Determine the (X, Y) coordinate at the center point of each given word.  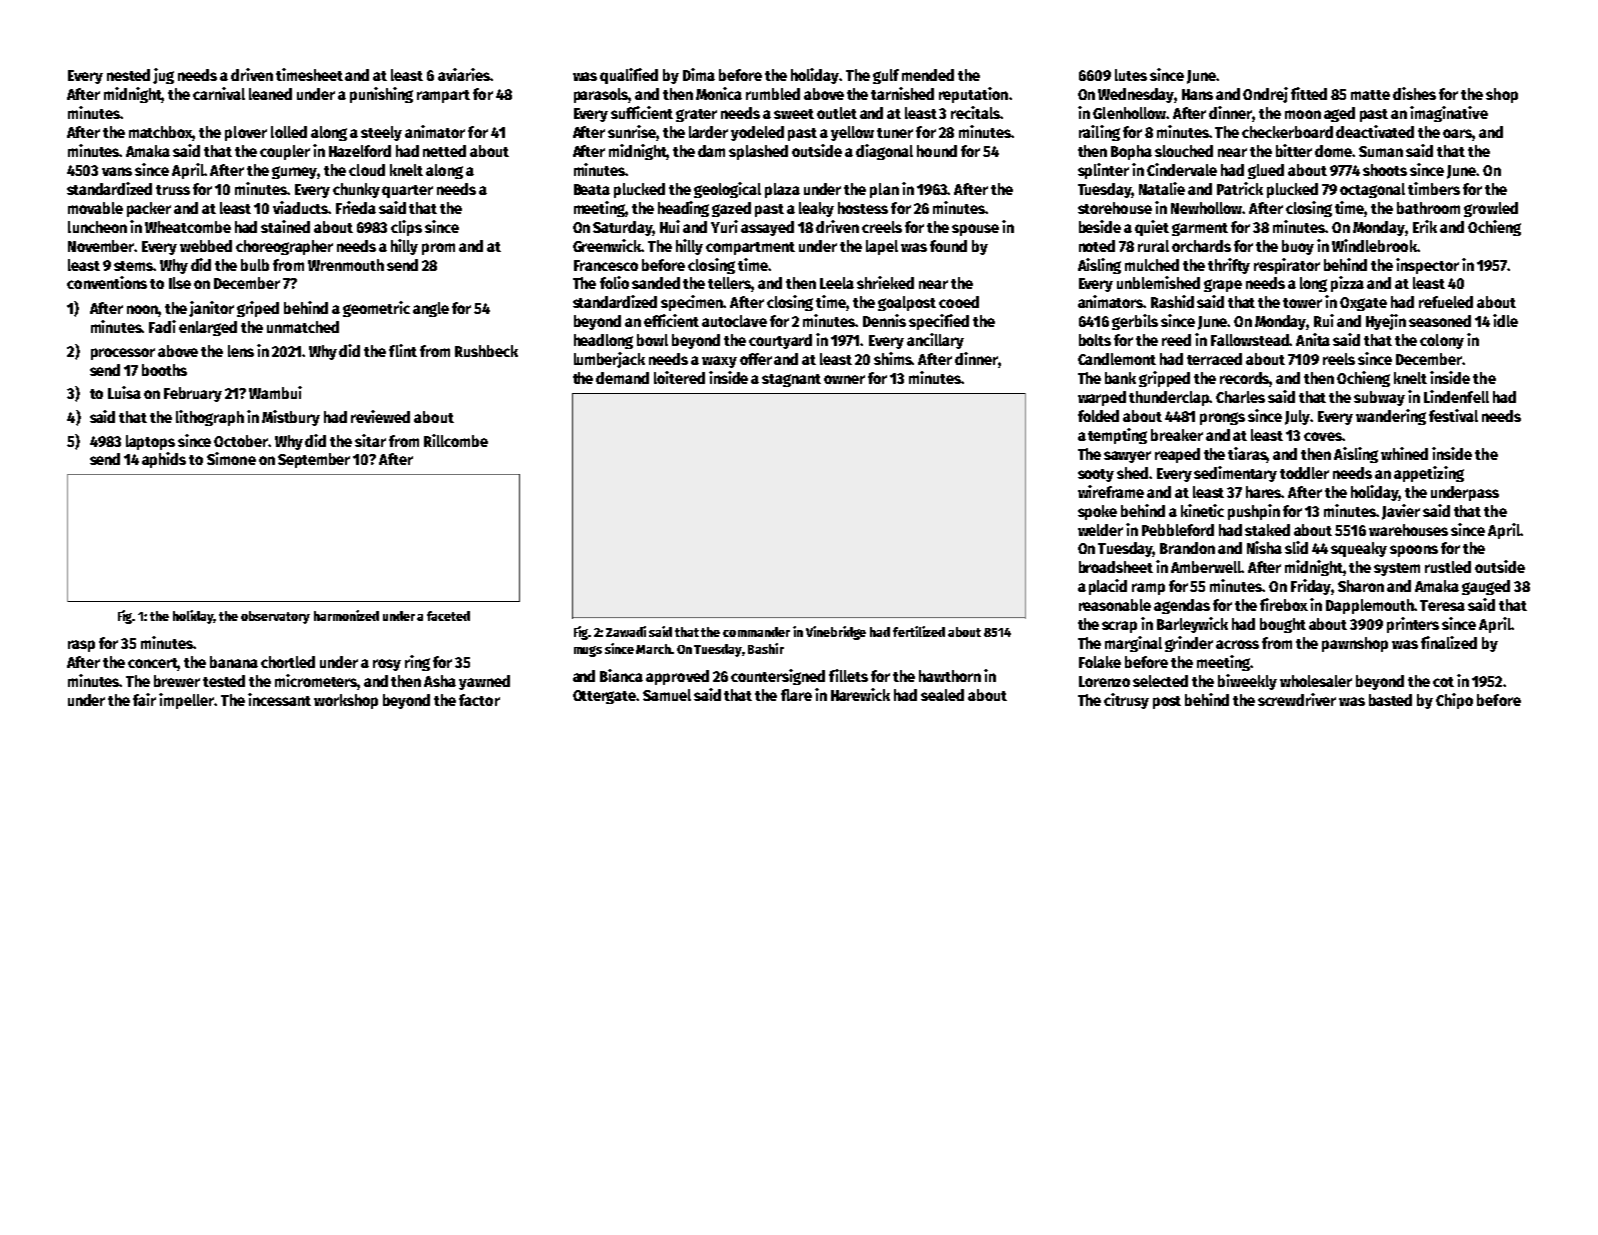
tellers (730, 284)
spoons (1414, 551)
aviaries (464, 74)
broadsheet (1116, 567)
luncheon (97, 227)
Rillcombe (456, 440)
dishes (1414, 93)
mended (928, 75)
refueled (1446, 302)
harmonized (346, 615)
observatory (275, 617)
